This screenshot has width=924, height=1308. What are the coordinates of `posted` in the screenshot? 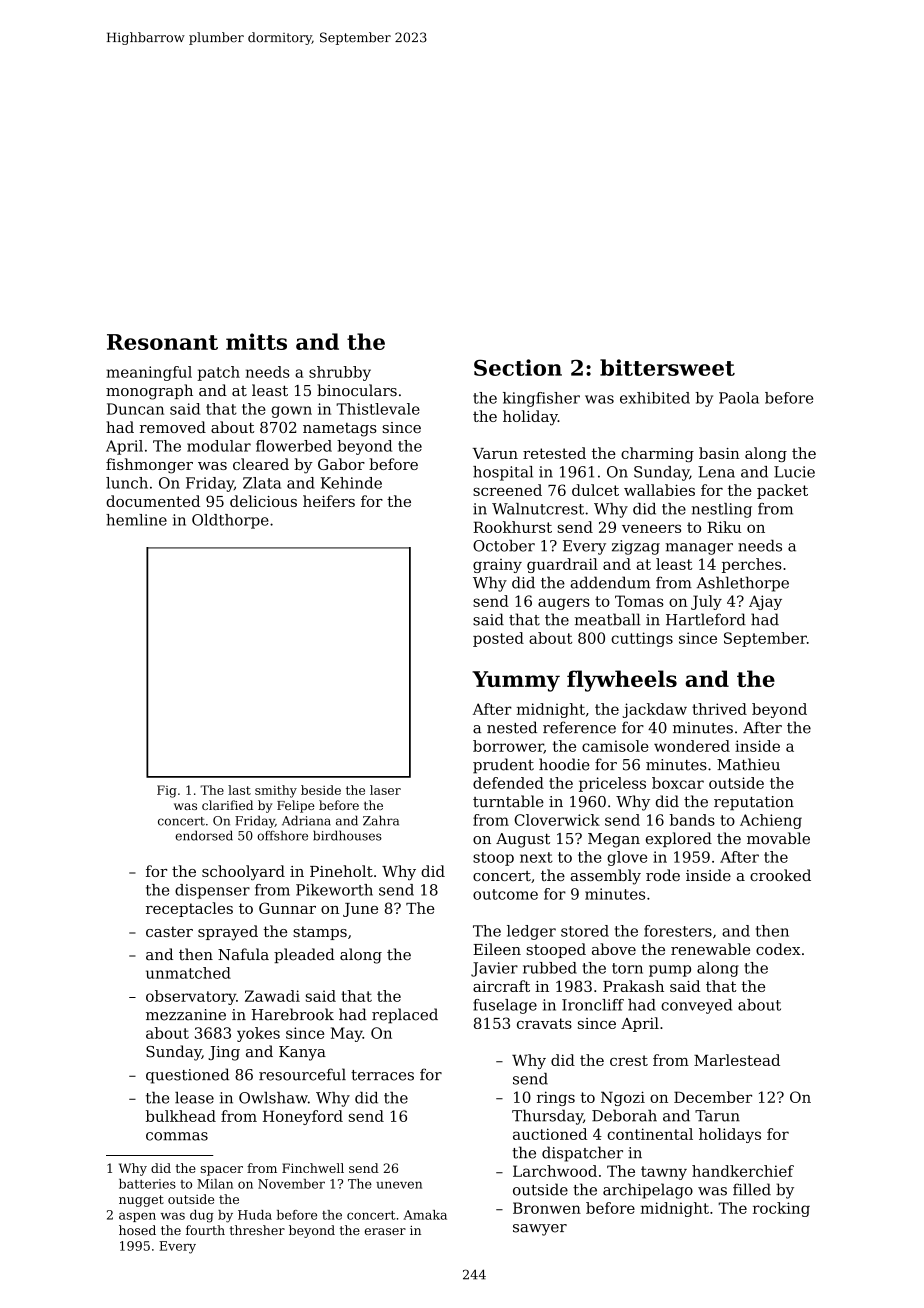 It's located at (498, 639).
